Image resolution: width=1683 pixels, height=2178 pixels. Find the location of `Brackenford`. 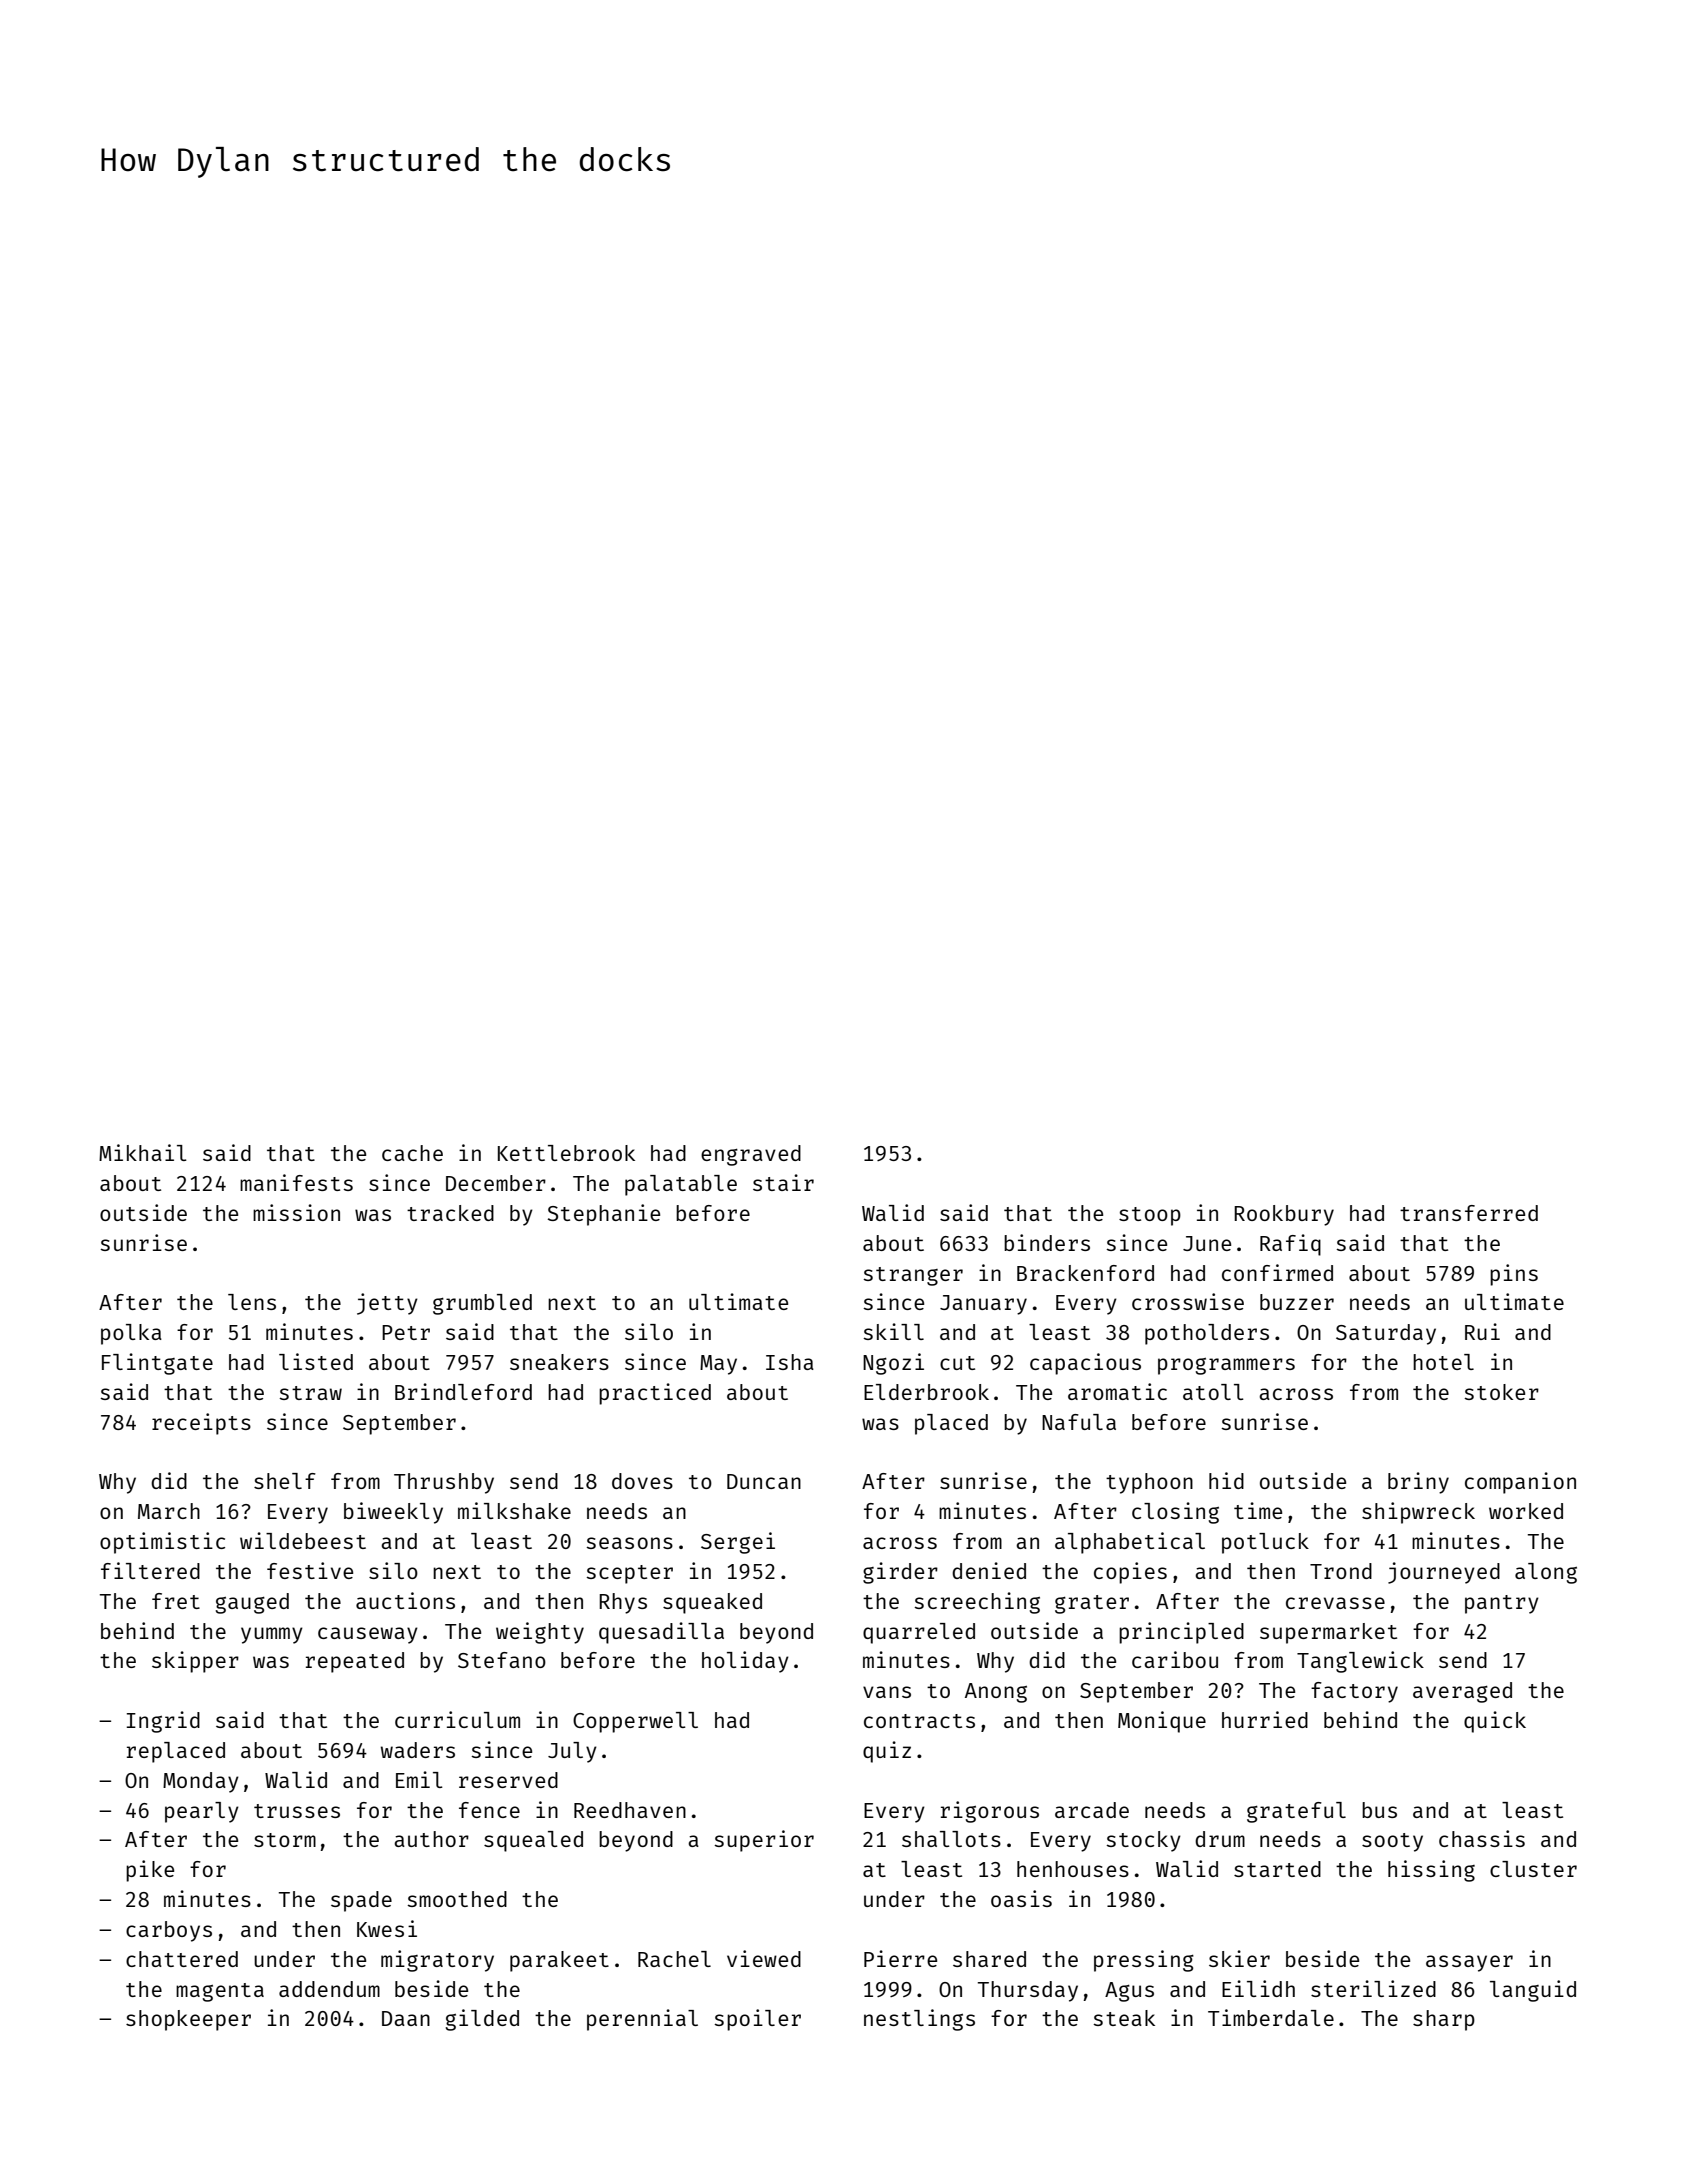

Brackenford is located at coordinates (1085, 1273).
